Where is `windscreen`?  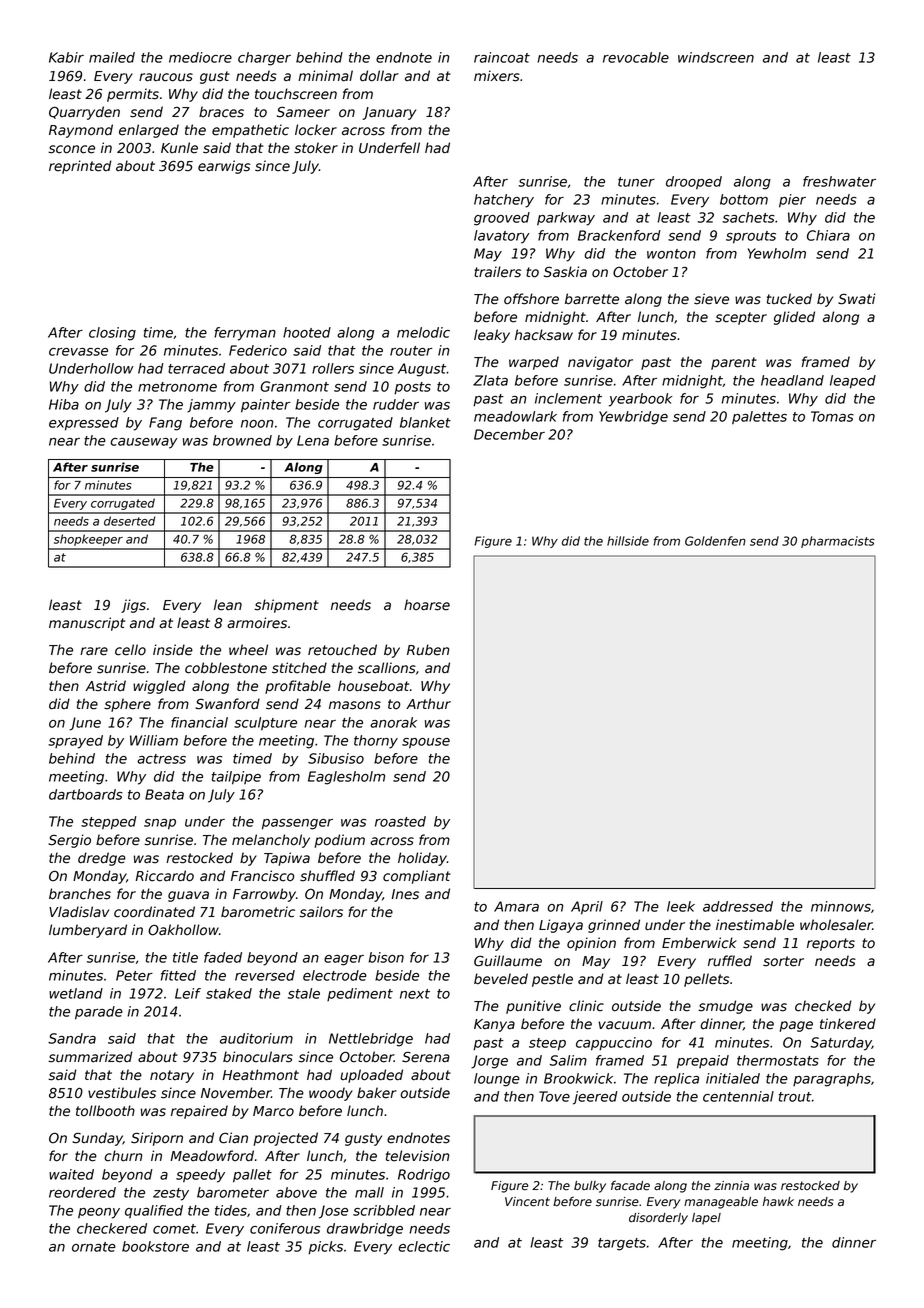
windscreen is located at coordinates (716, 57).
